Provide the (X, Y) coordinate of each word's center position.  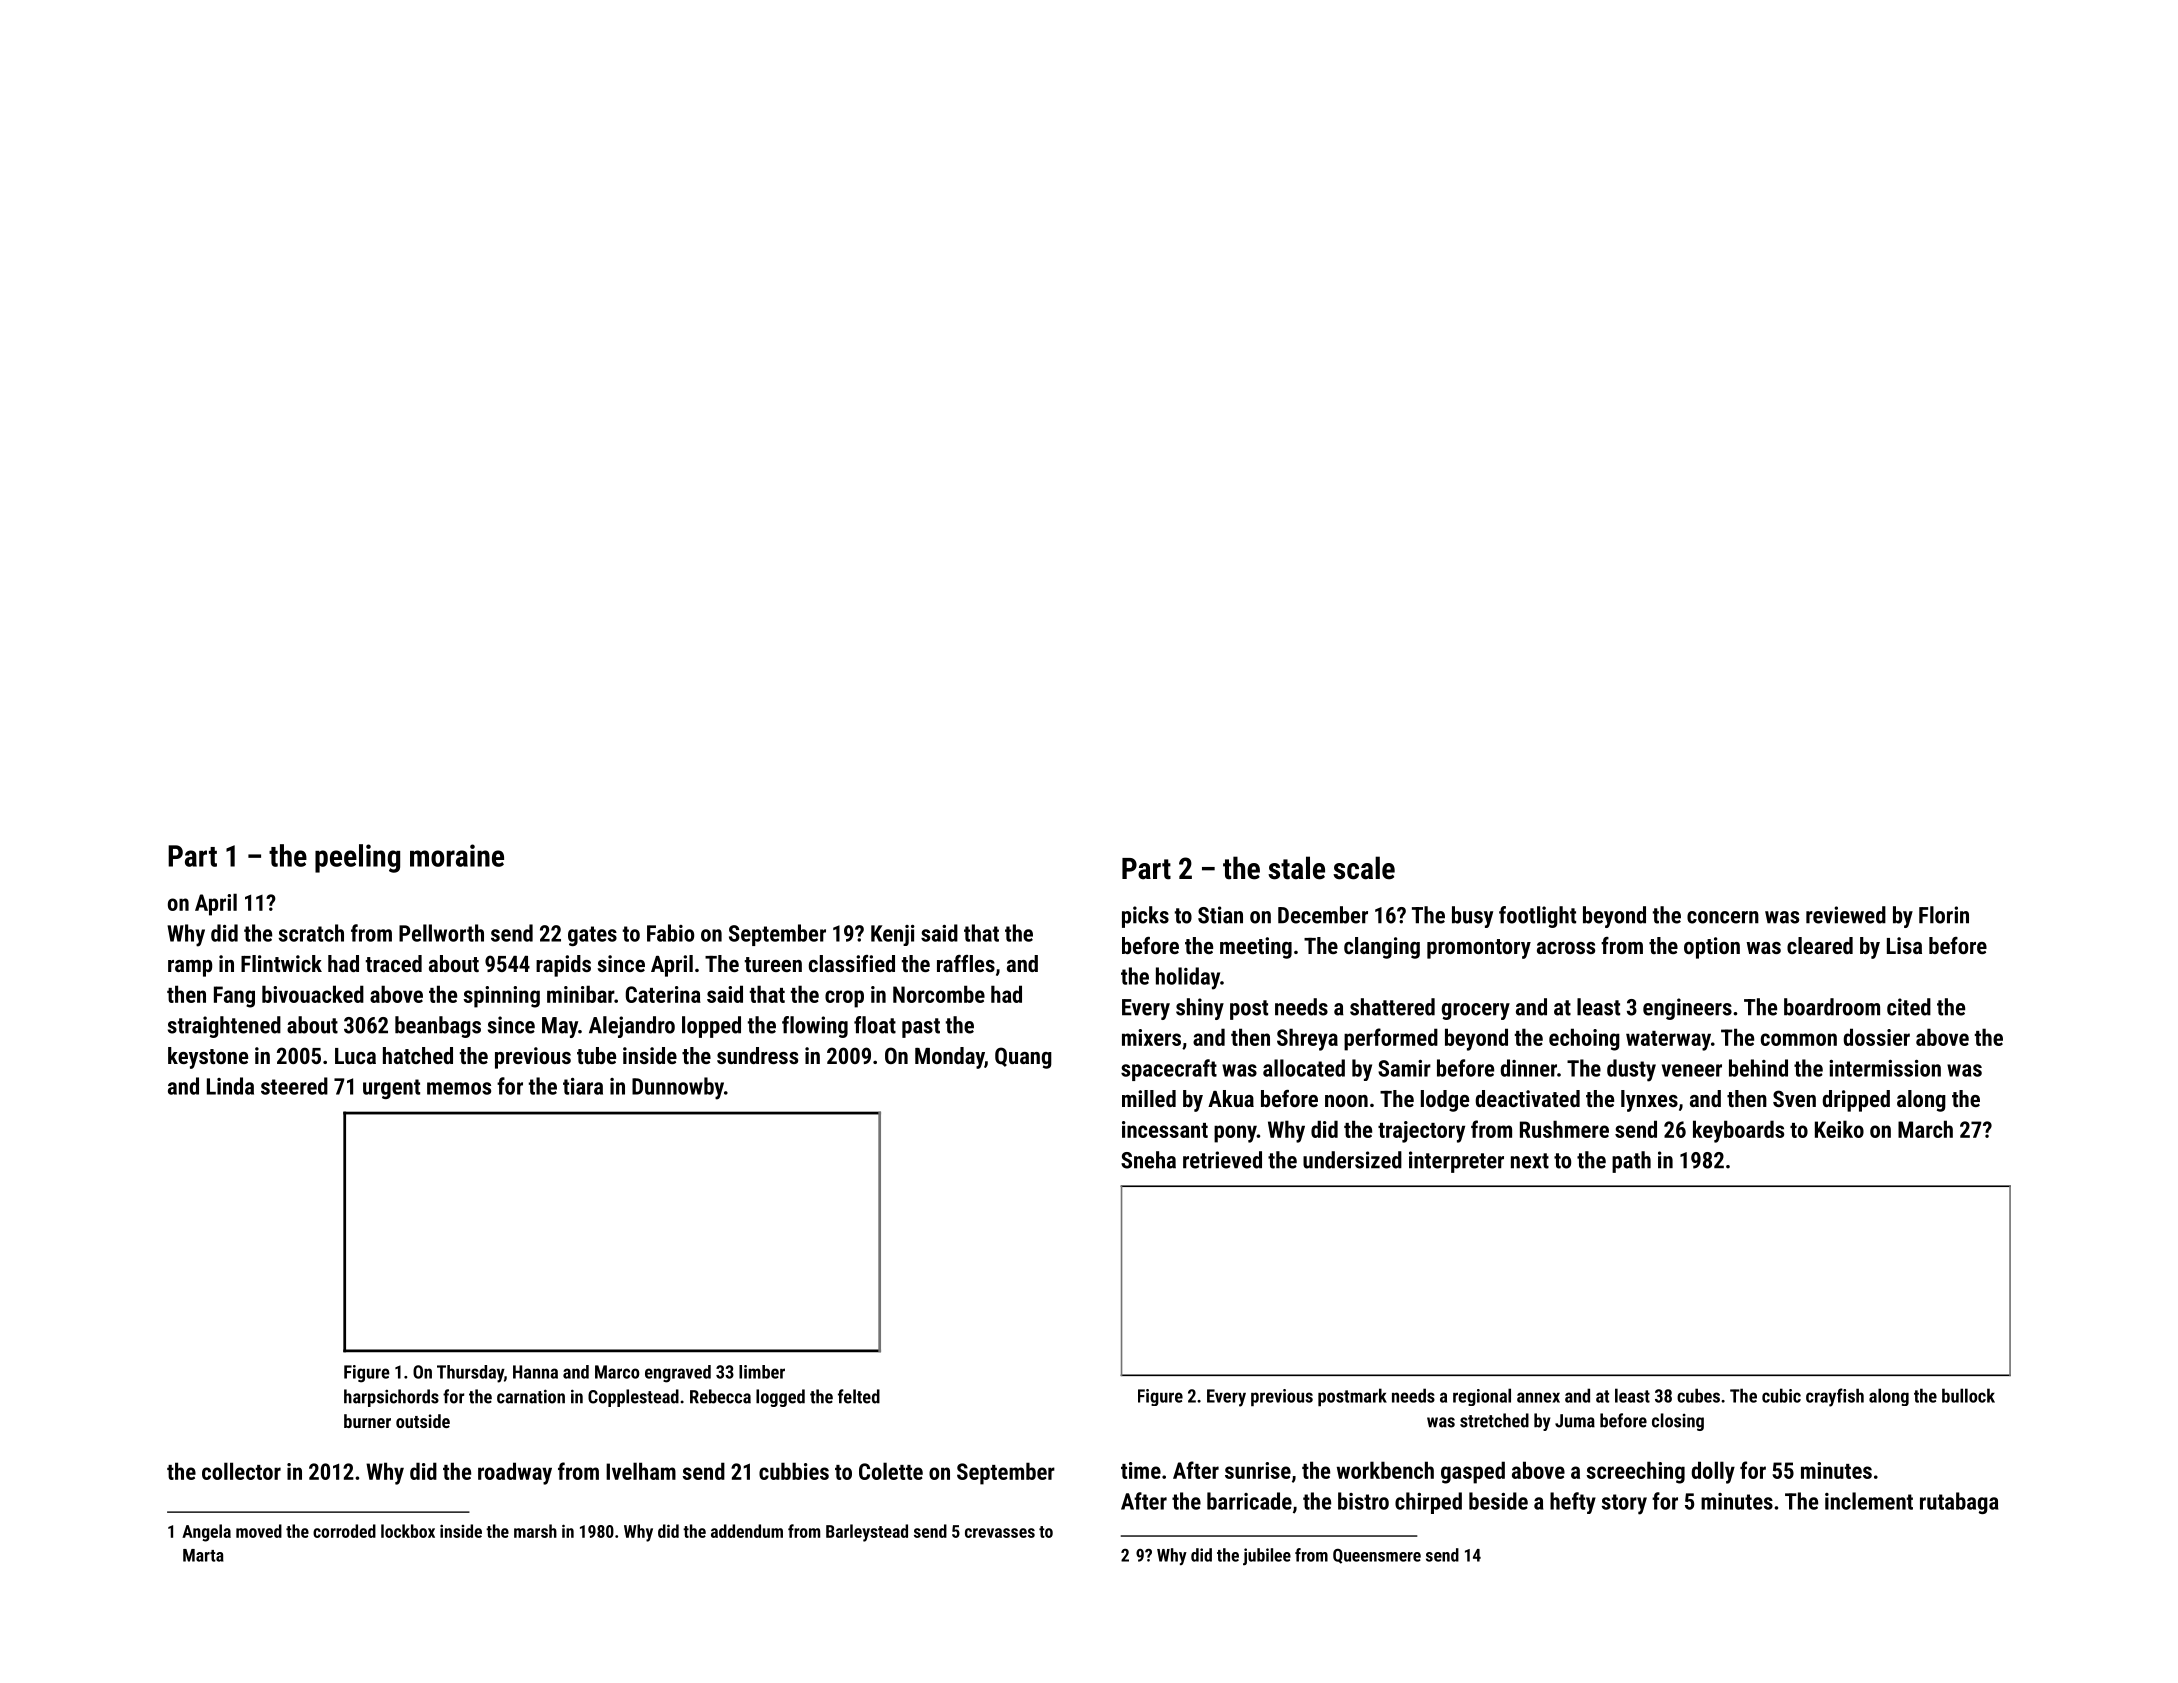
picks (1145, 917)
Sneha (1148, 1160)
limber (762, 1372)
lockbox (408, 1531)
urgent (391, 1089)
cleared (1820, 945)
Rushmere (1564, 1129)
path (1631, 1162)
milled (1149, 1098)
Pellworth (441, 933)
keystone (208, 1058)
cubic (1781, 1395)
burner (367, 1421)
